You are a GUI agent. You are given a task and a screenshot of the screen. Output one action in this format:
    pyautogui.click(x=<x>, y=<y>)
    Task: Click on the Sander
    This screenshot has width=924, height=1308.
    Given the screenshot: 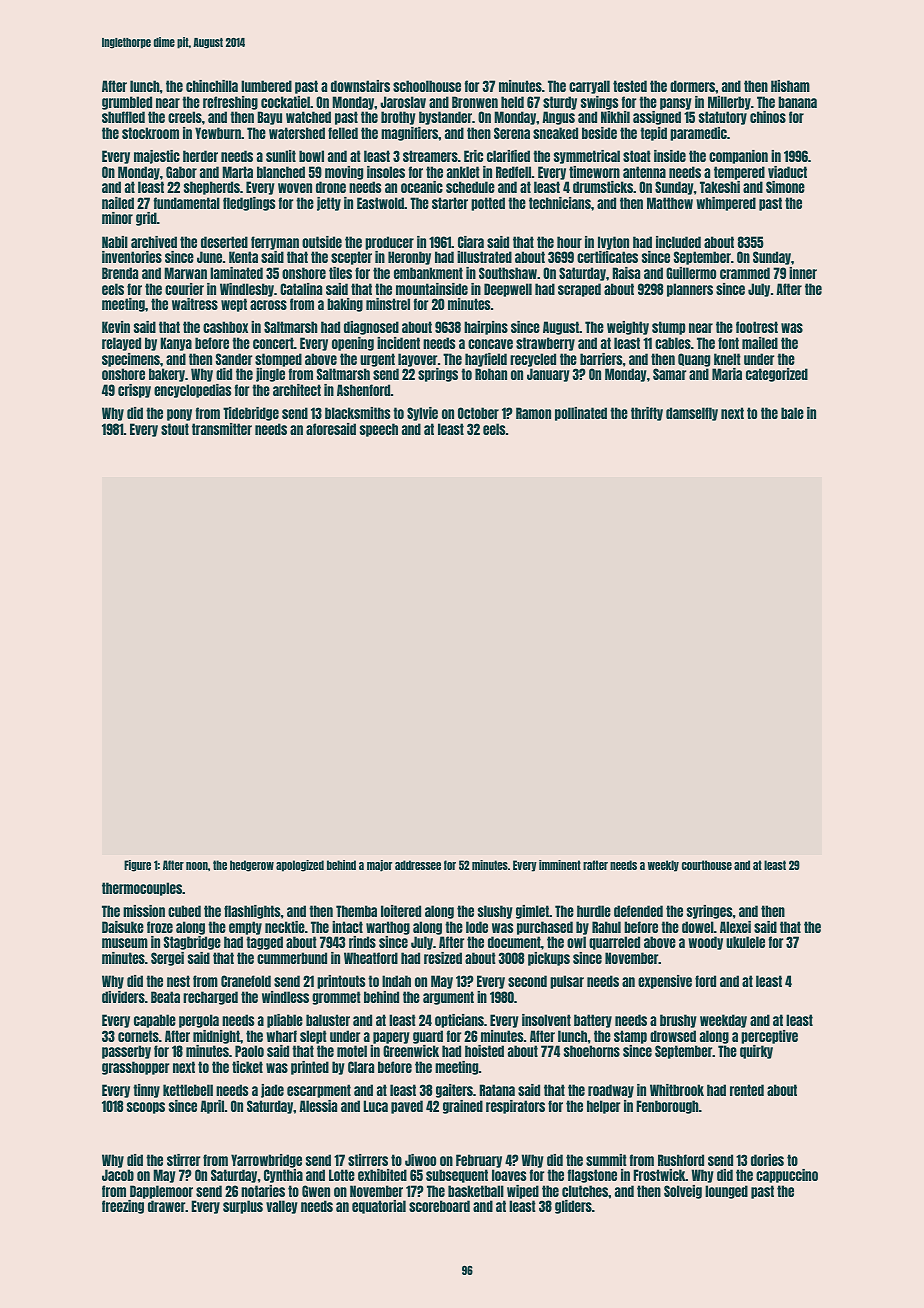 What is the action you would take?
    pyautogui.click(x=234, y=359)
